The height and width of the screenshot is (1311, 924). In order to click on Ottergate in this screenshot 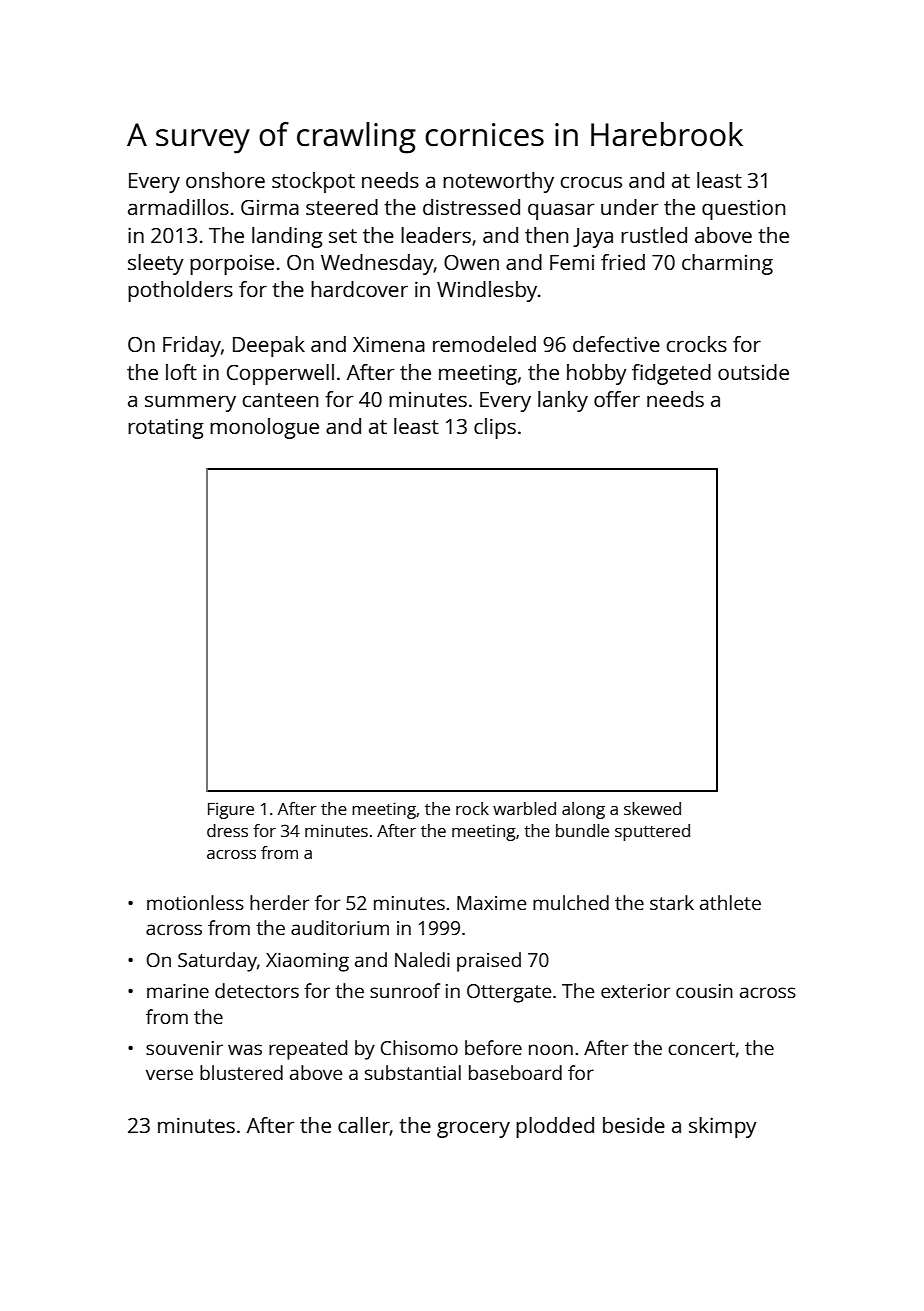, I will do `click(509, 993)`.
